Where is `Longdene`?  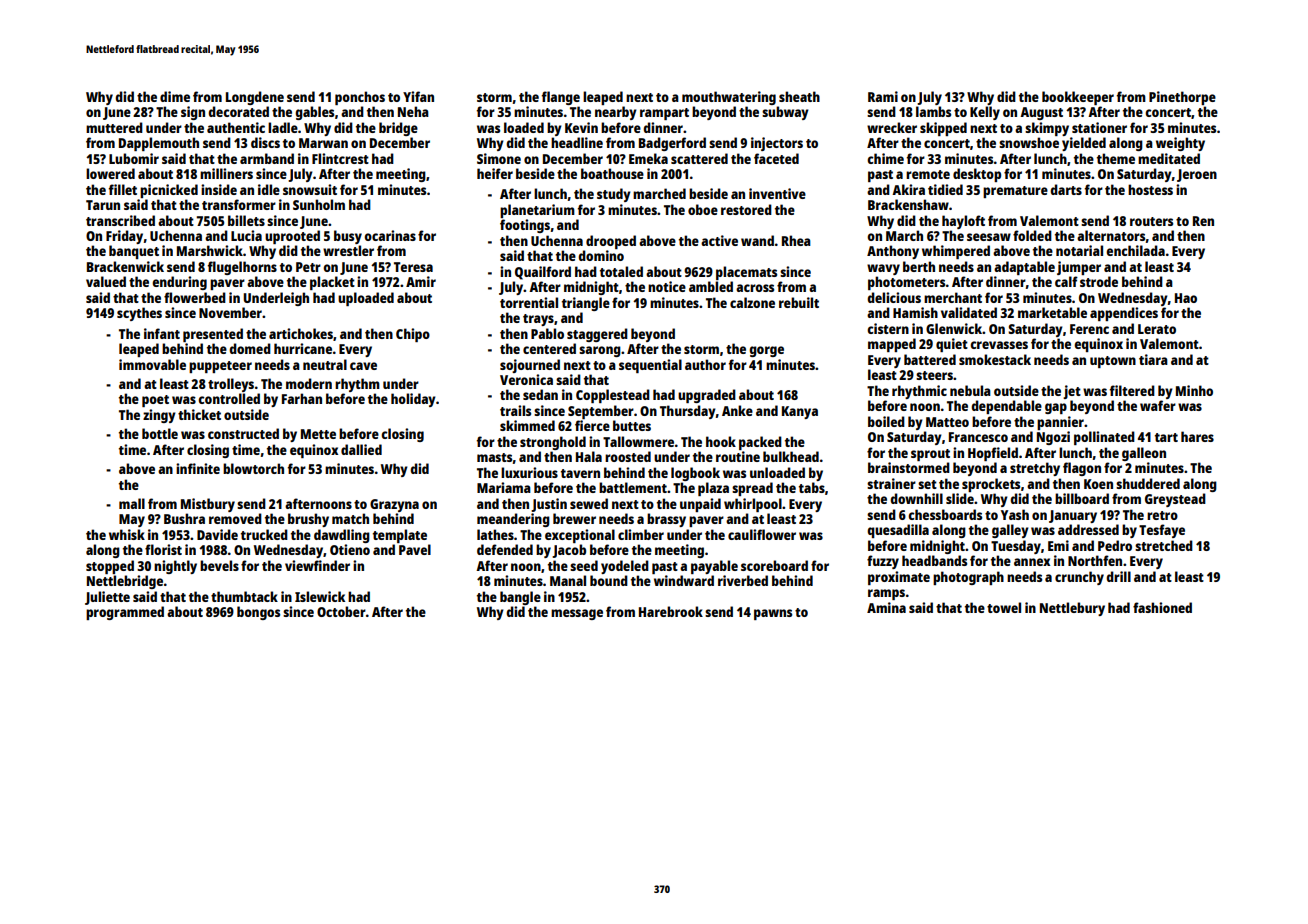 Longdene is located at coordinates (255, 98).
